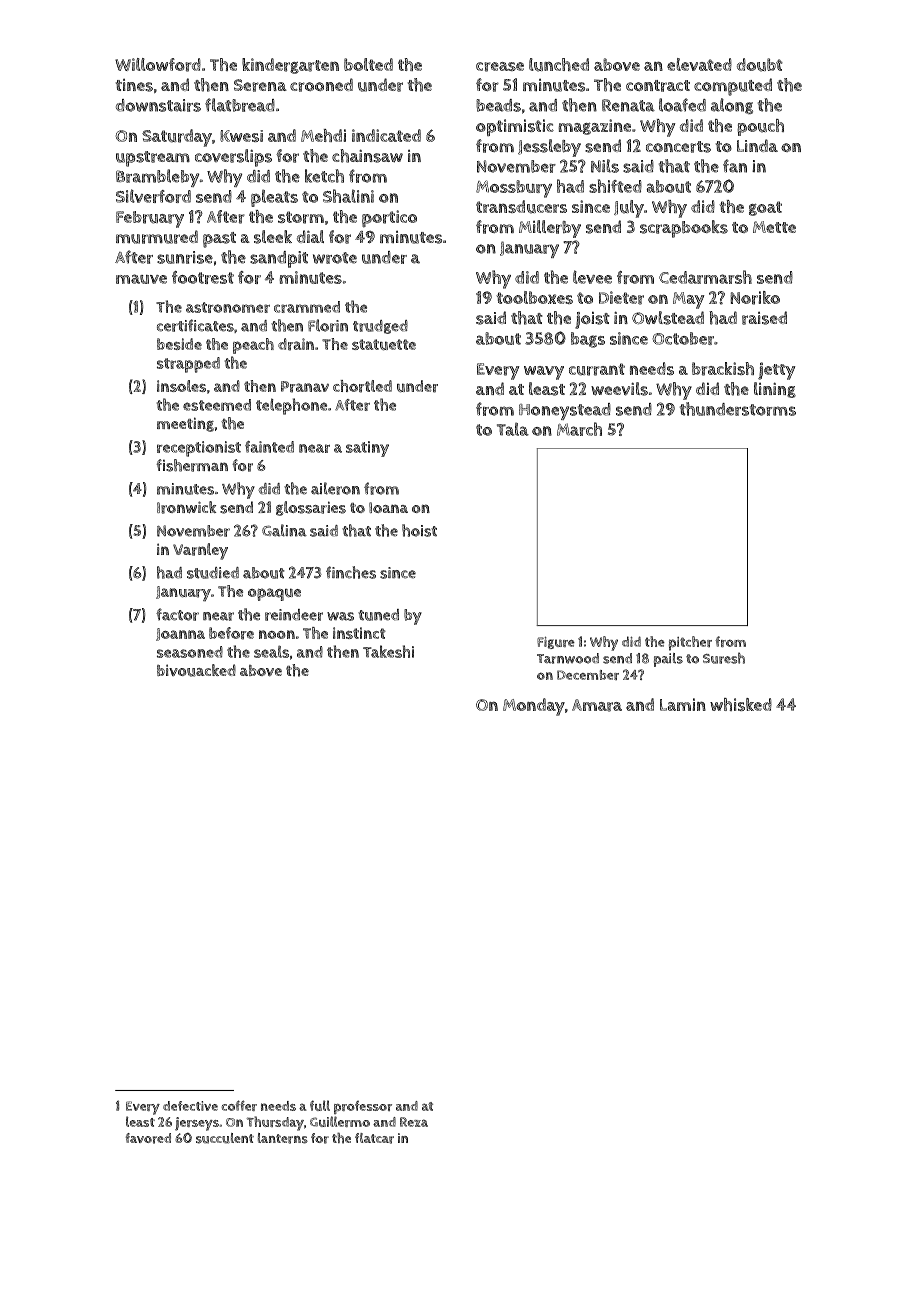 The image size is (924, 1311). I want to click on elevated, so click(699, 64).
